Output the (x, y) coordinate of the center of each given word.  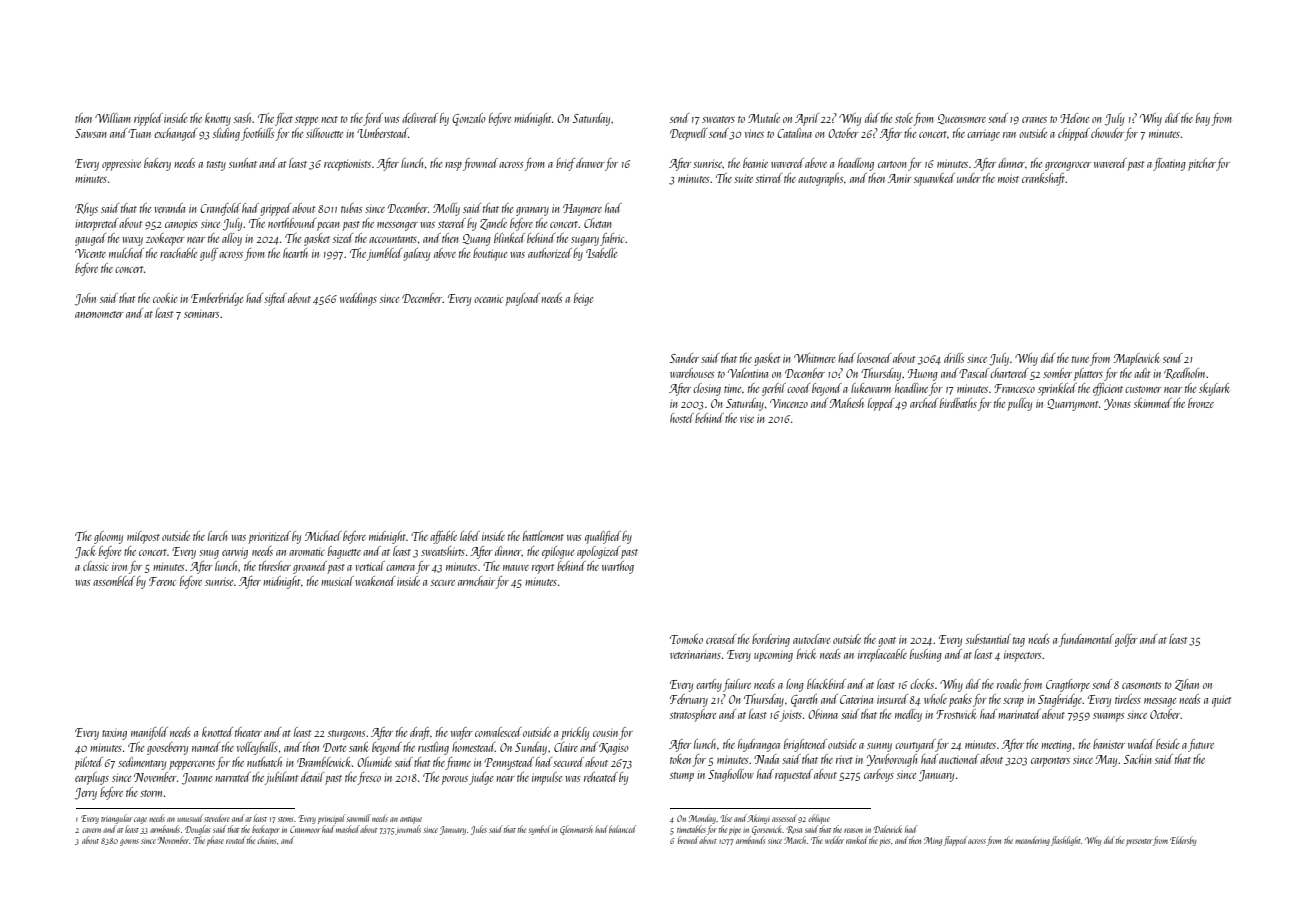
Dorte (334, 747)
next (329, 119)
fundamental (1086, 640)
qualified (603, 537)
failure (737, 685)
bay (1203, 119)
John (85, 299)
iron (119, 566)
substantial (988, 639)
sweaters (718, 119)
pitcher (1202, 164)
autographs (820, 179)
